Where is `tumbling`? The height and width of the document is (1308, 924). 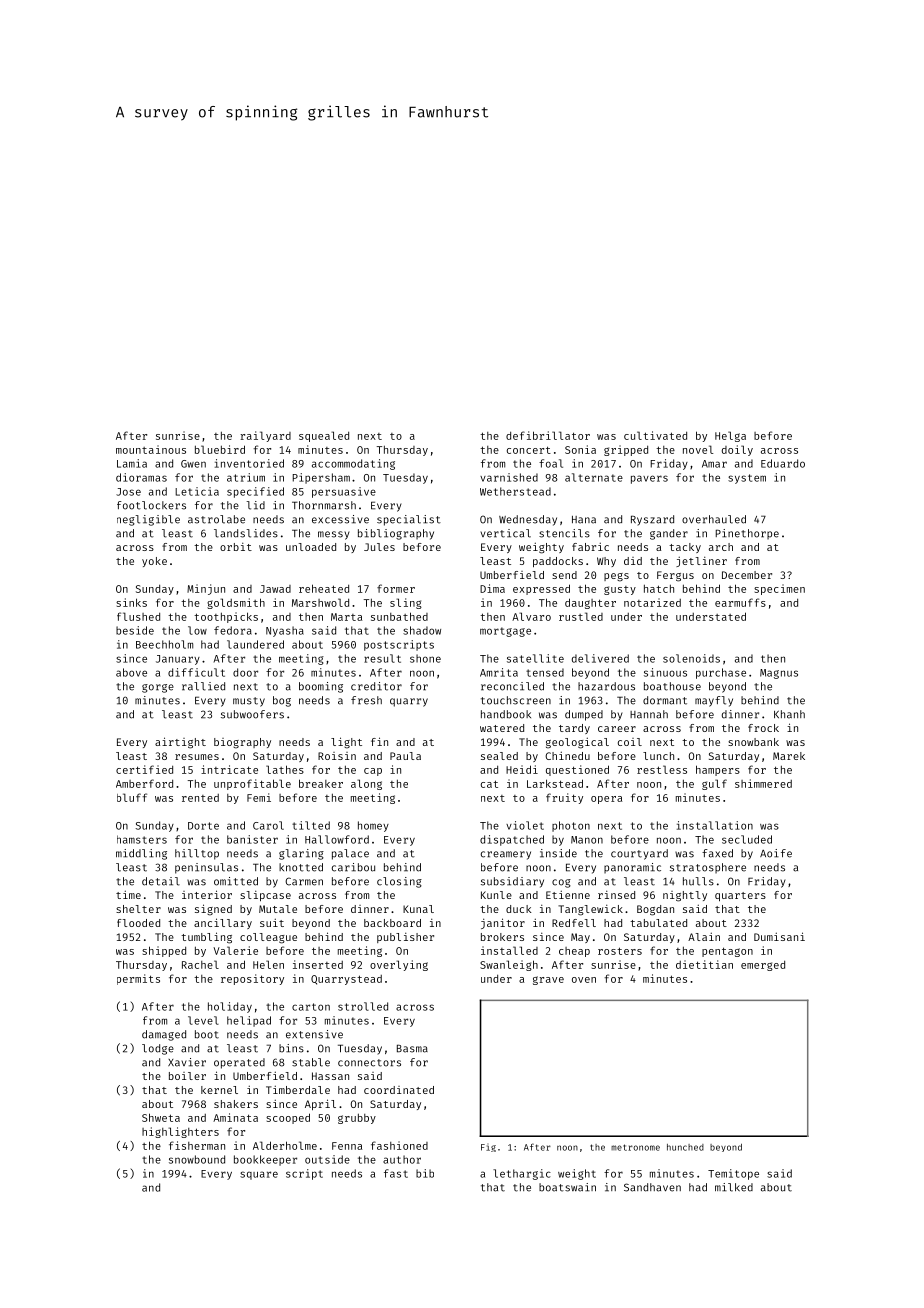
tumbling is located at coordinates (206, 938).
